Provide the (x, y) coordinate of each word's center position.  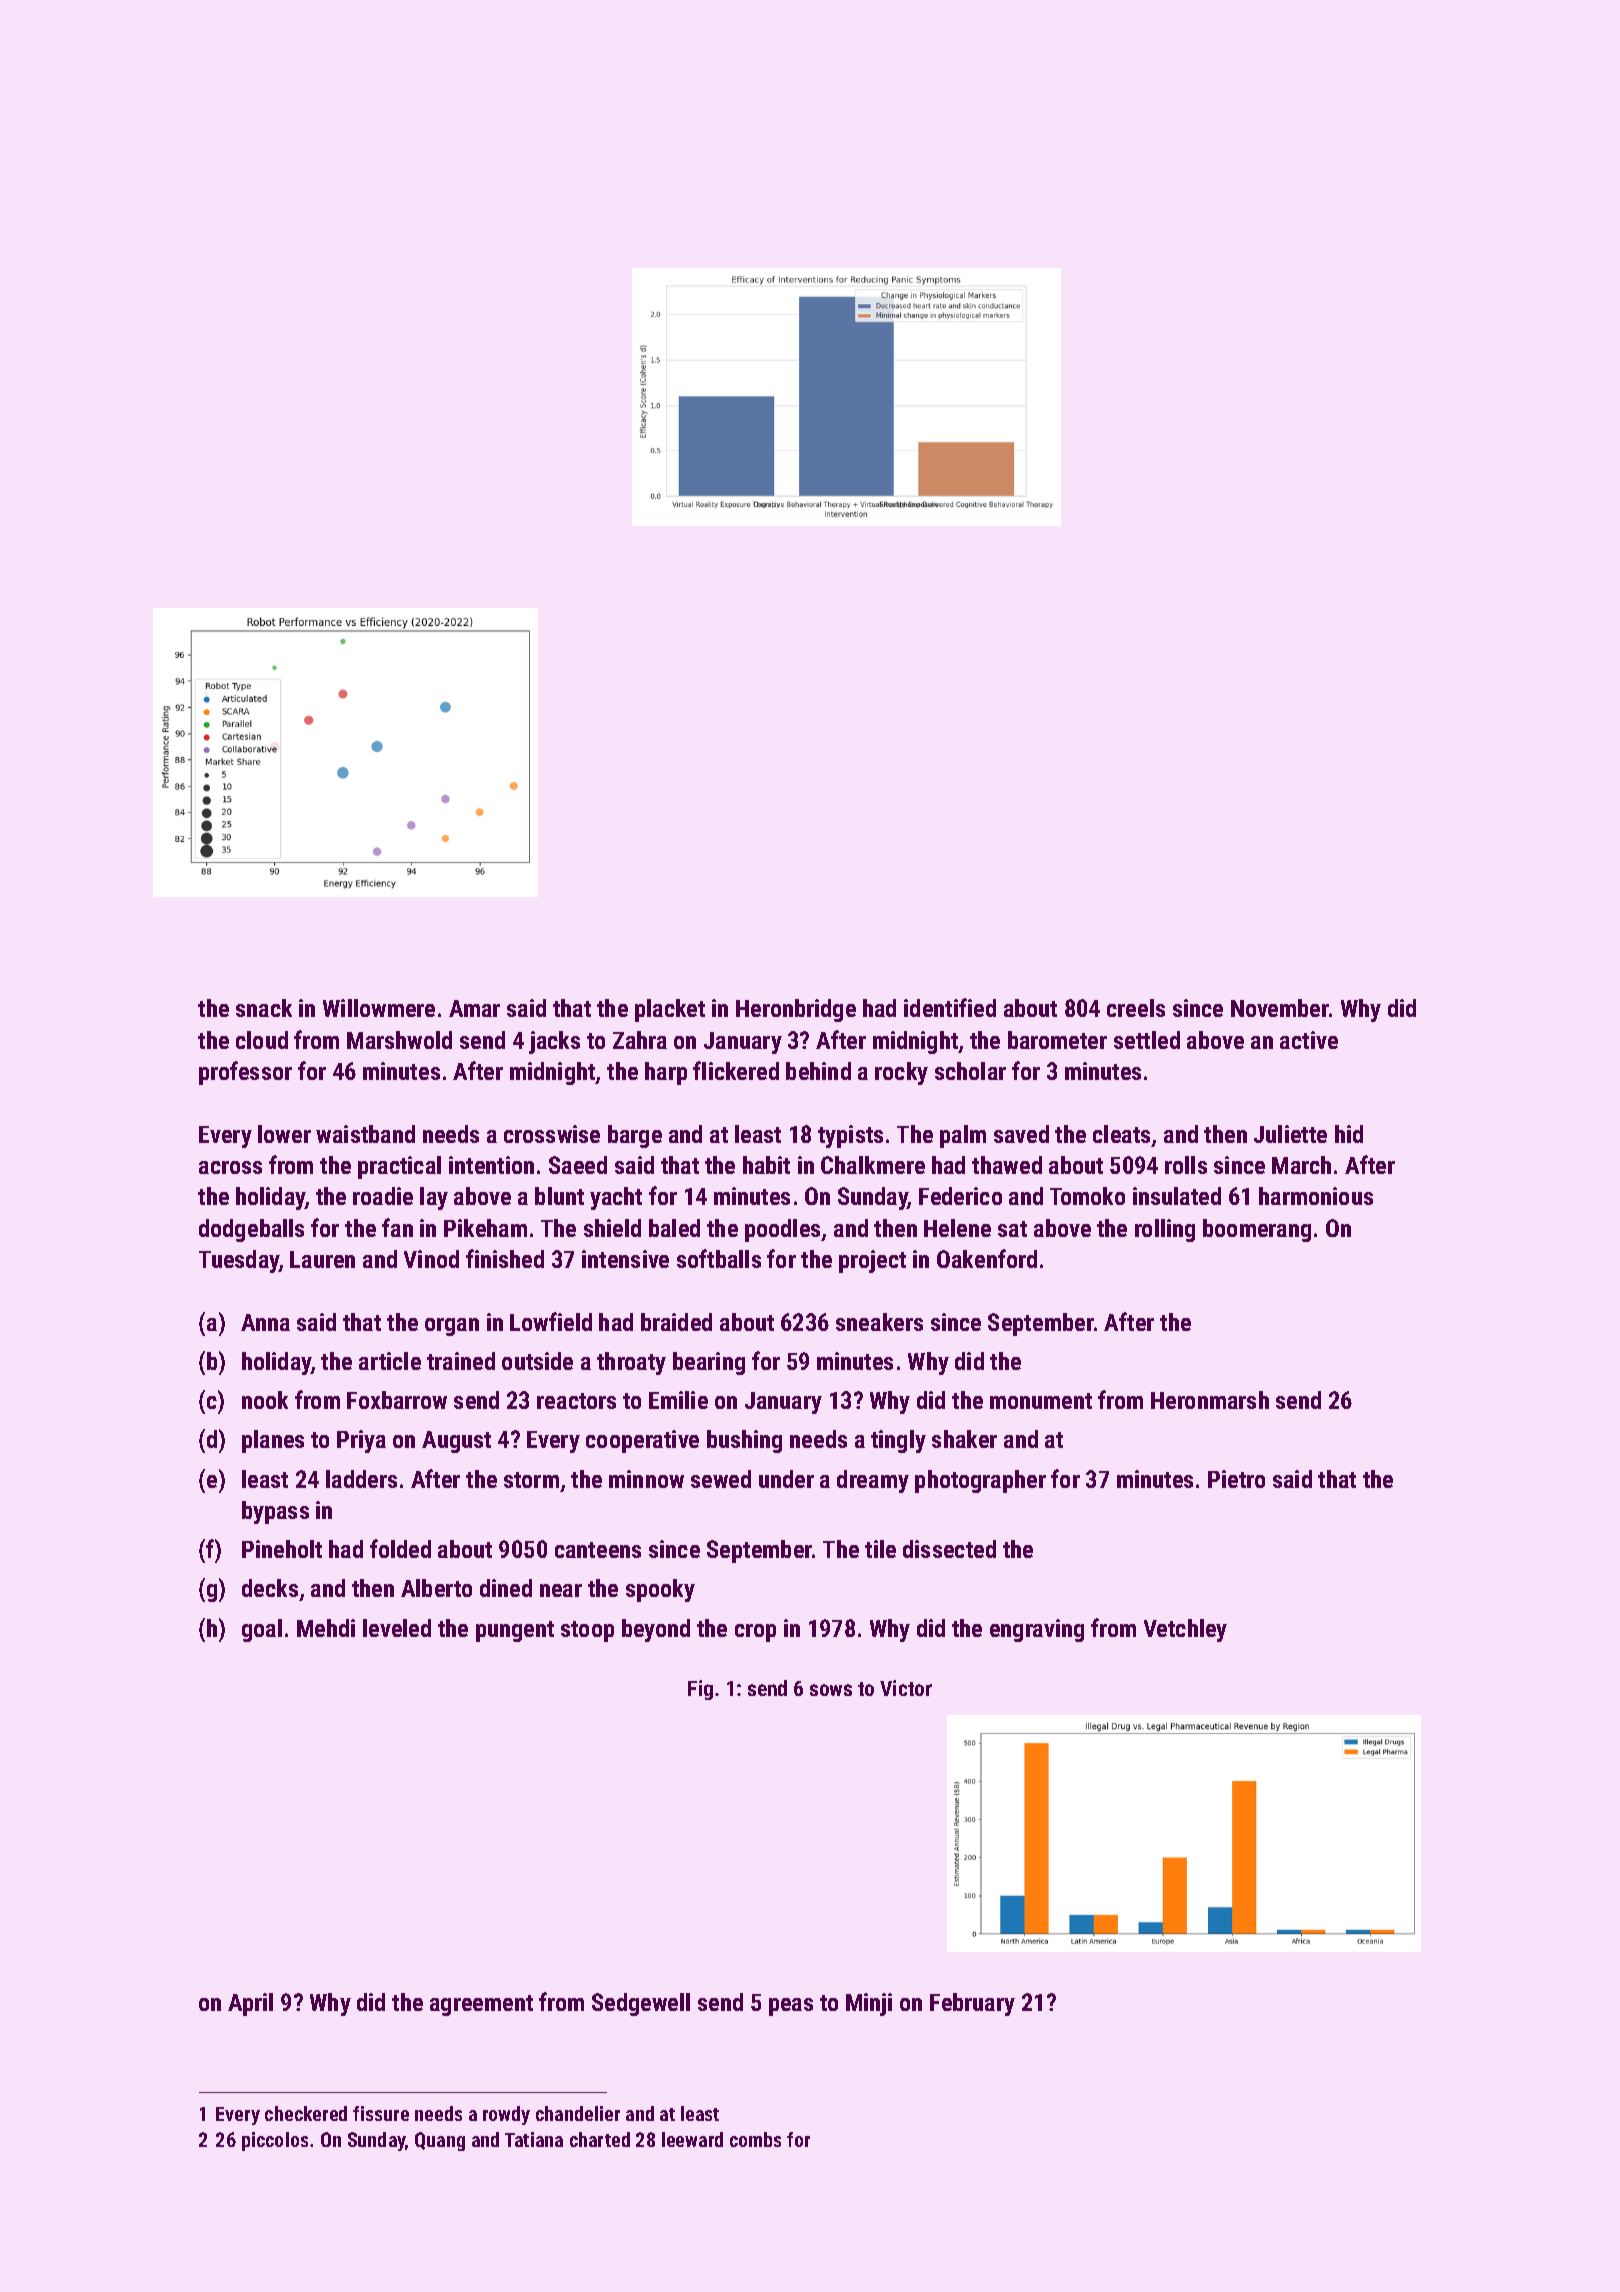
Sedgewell (641, 2004)
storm (531, 1480)
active (1309, 1040)
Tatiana (534, 2139)
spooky (660, 1590)
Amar (474, 1008)
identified (950, 1007)
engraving (1037, 1630)
